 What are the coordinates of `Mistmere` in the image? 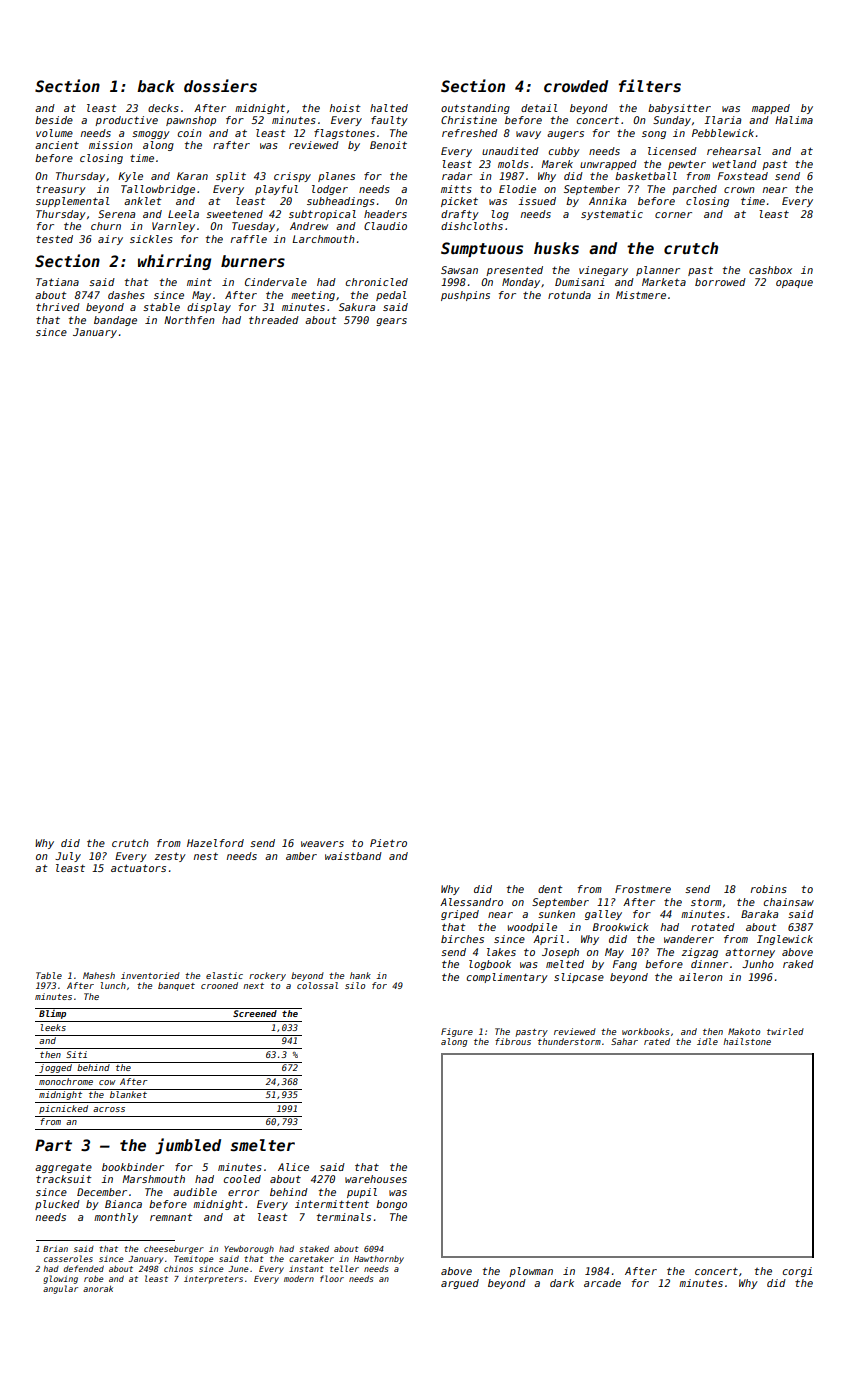 It's located at (641, 295).
